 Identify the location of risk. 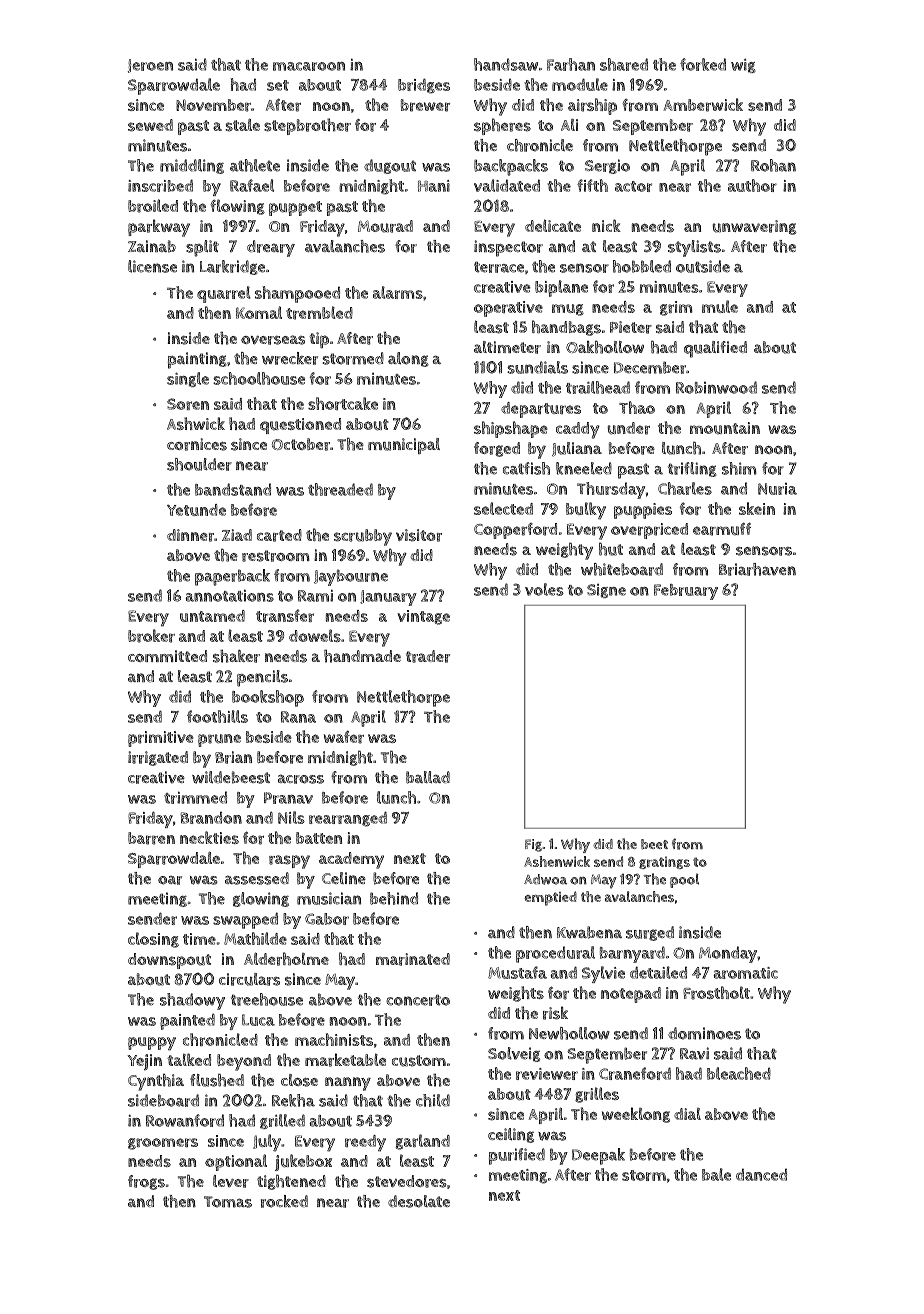
(555, 1013).
